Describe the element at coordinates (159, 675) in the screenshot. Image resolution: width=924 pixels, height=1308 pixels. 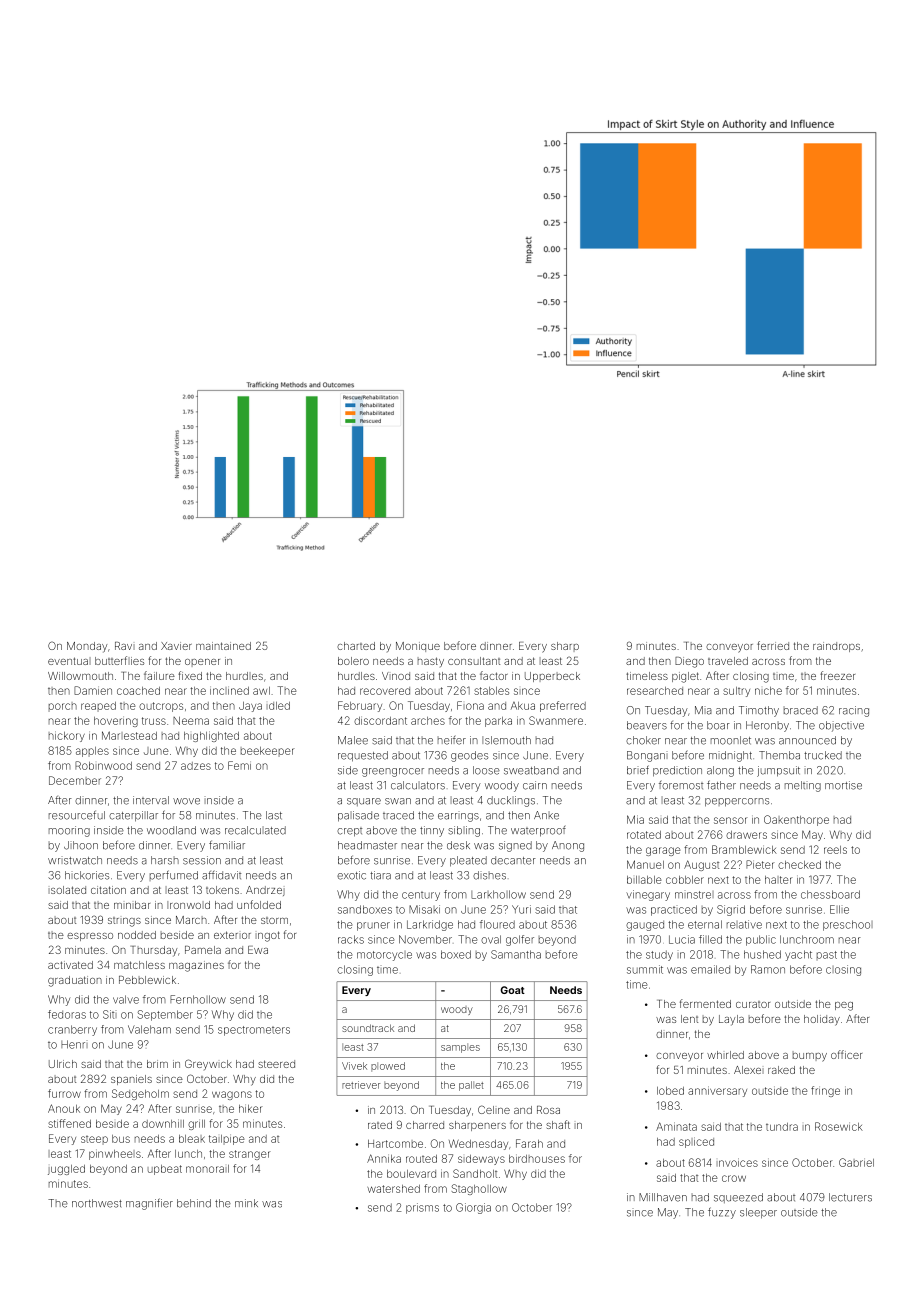
I see `failure` at that location.
